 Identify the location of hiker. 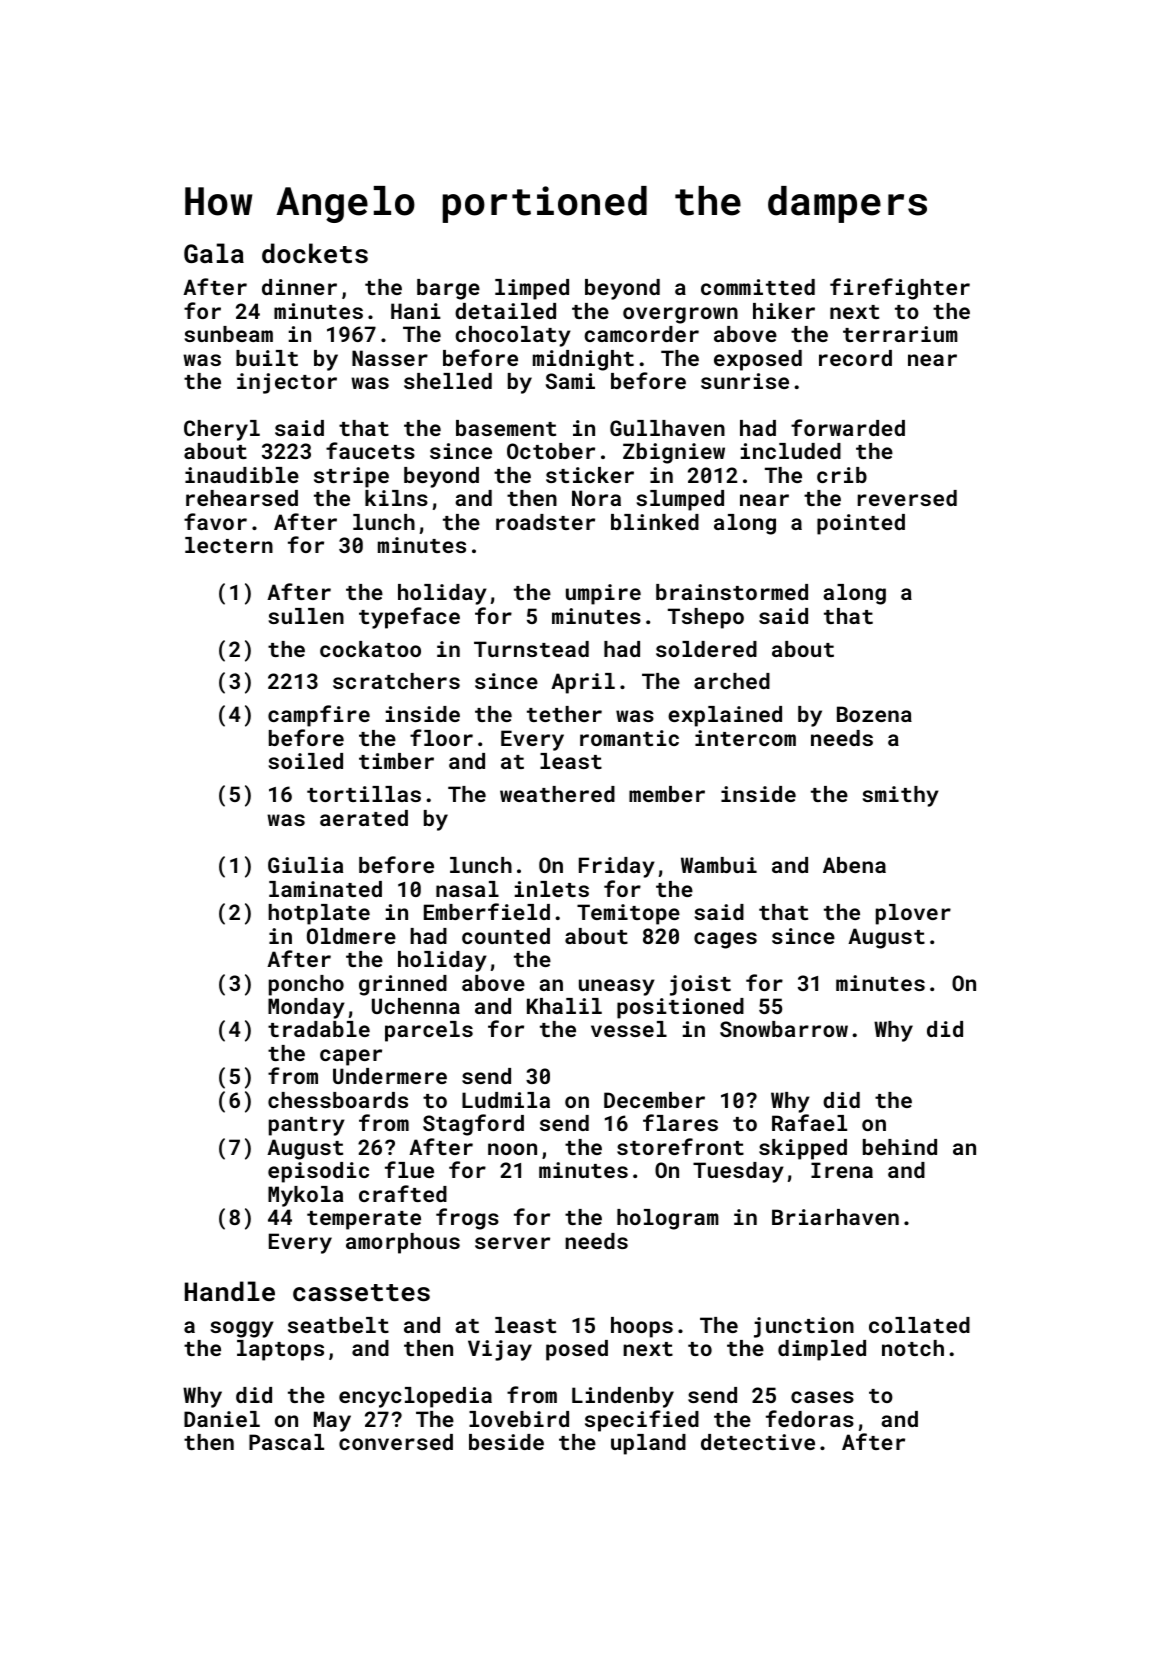
(784, 311).
